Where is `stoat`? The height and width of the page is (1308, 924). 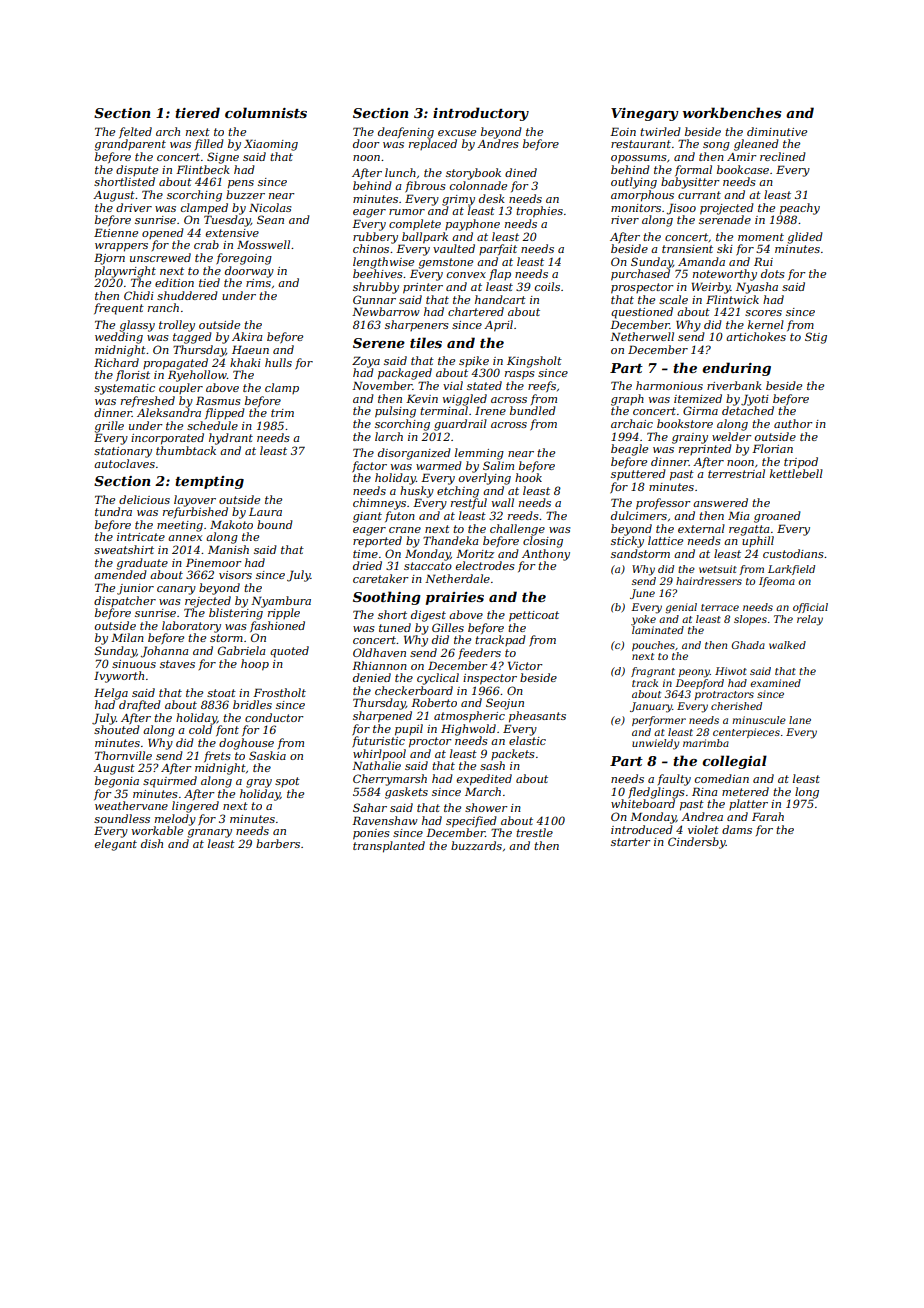
stoat is located at coordinates (221, 693).
